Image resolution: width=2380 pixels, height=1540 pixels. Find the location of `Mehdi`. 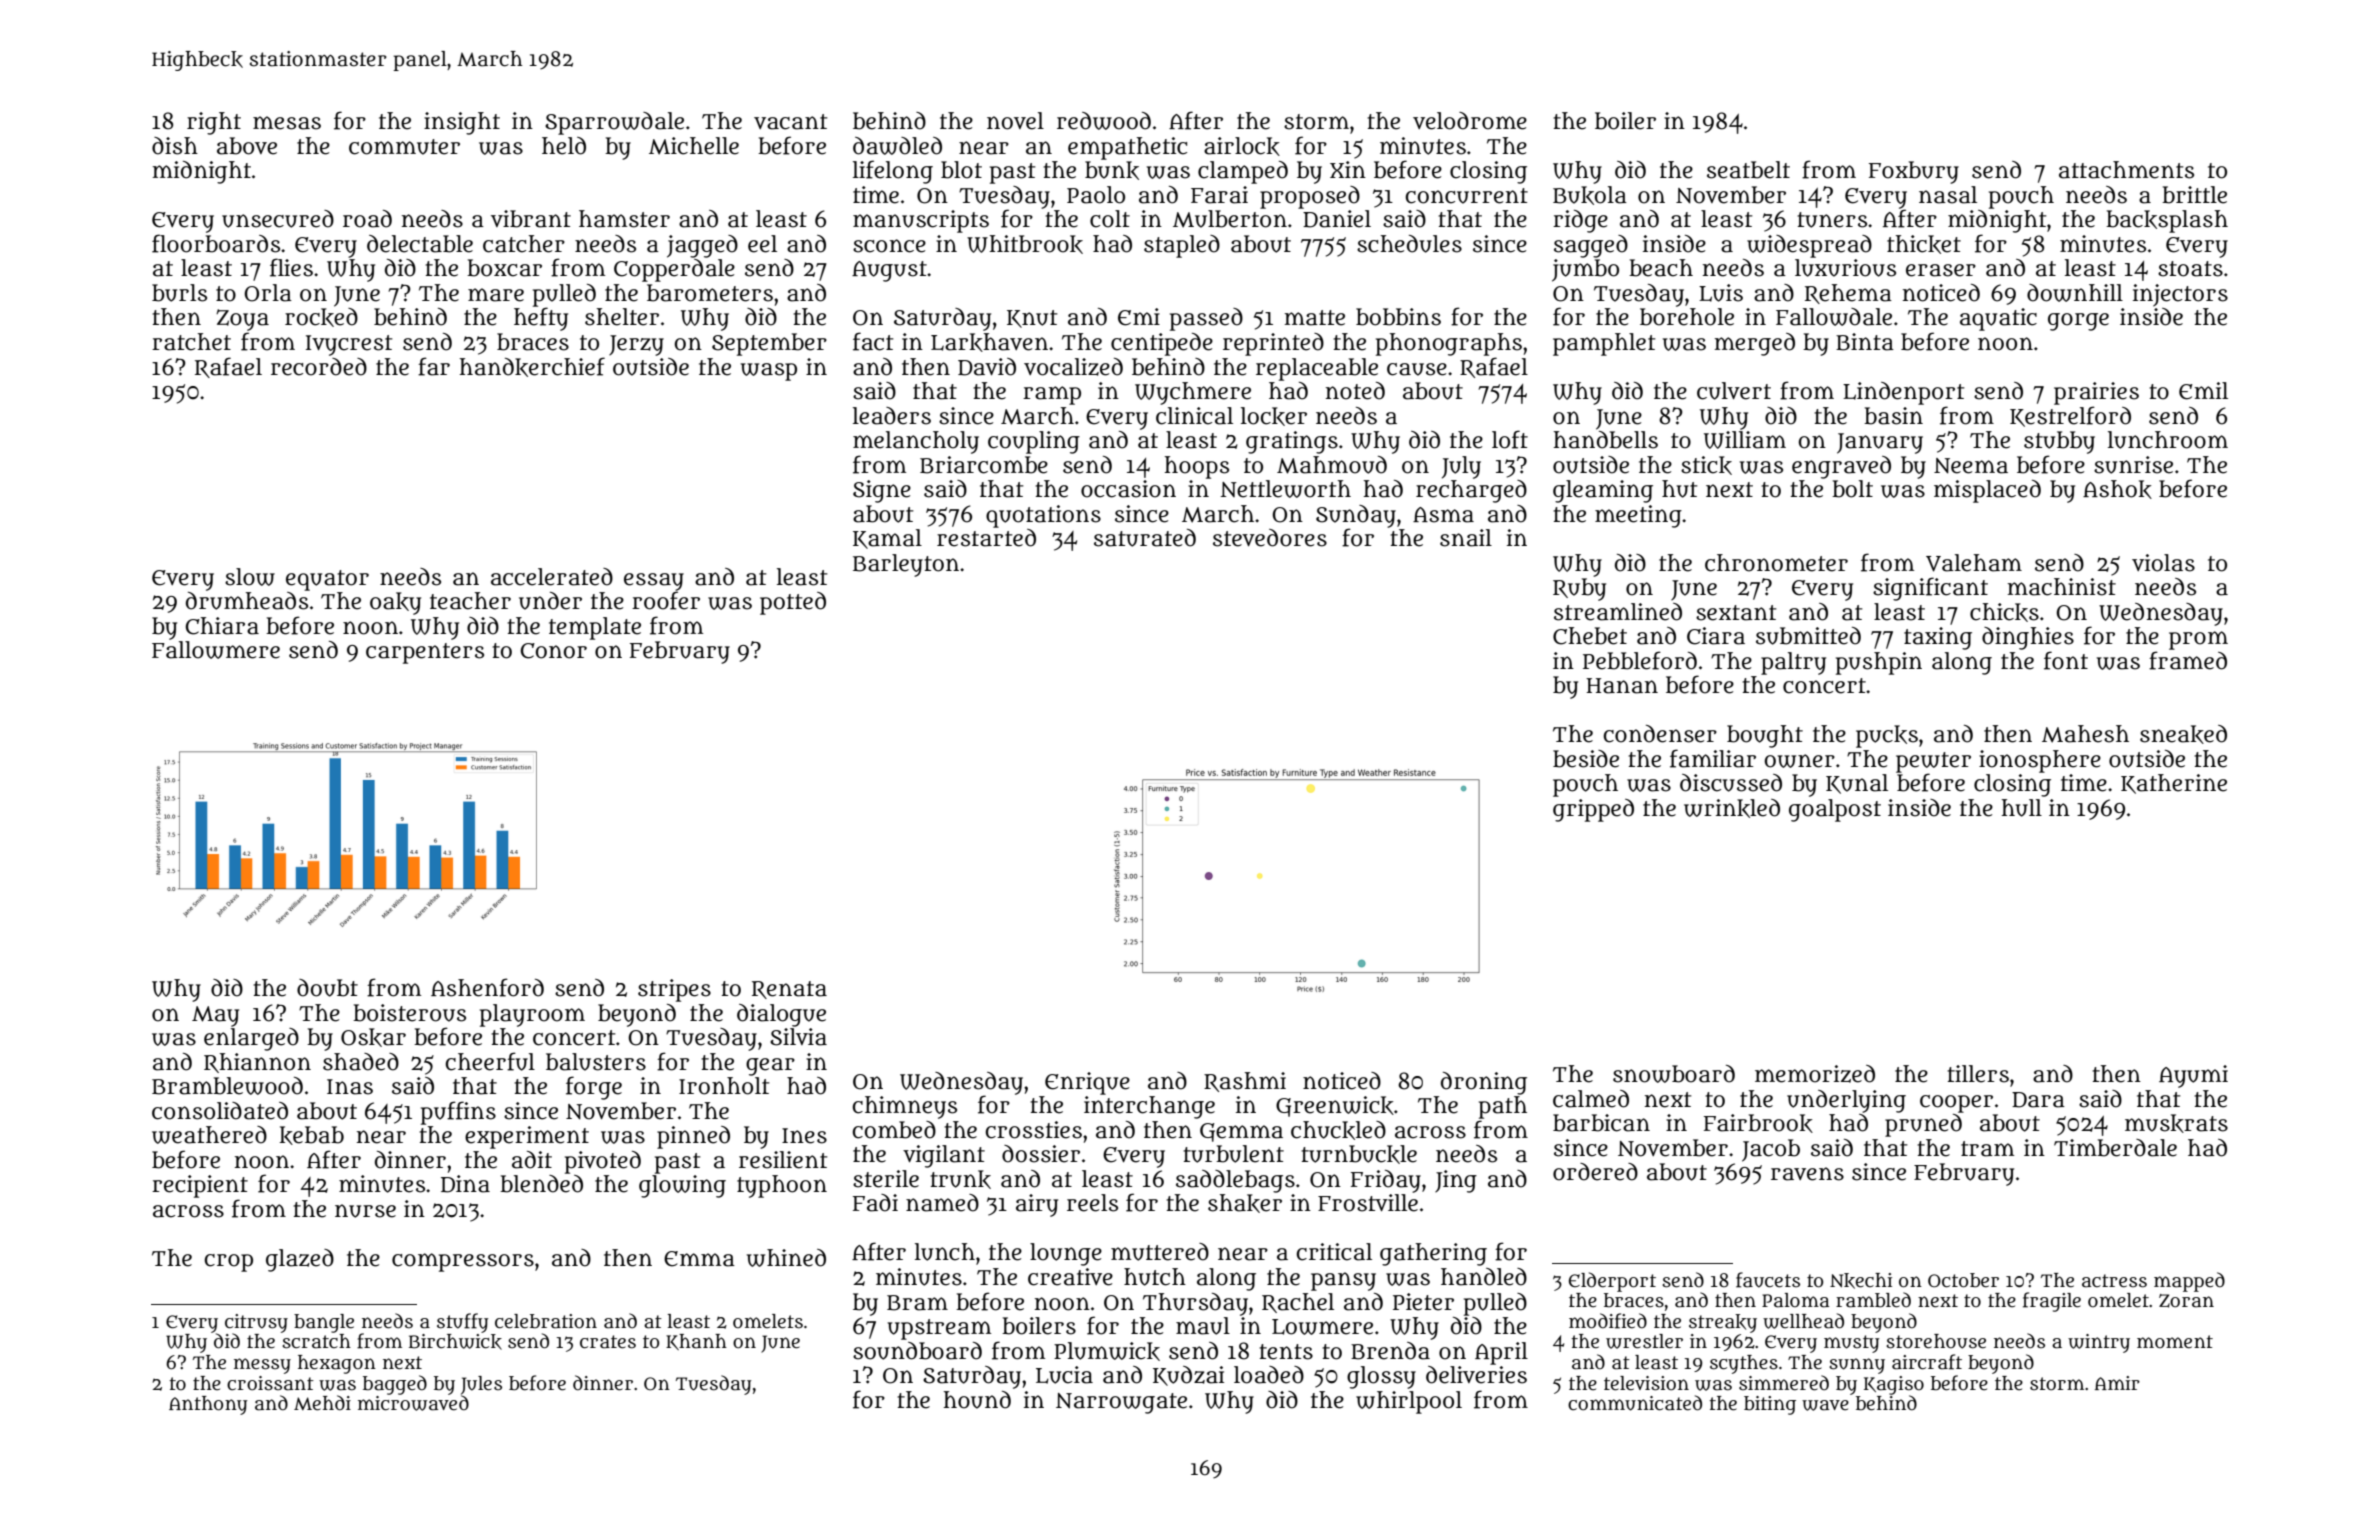

Mehdi is located at coordinates (322, 1403).
